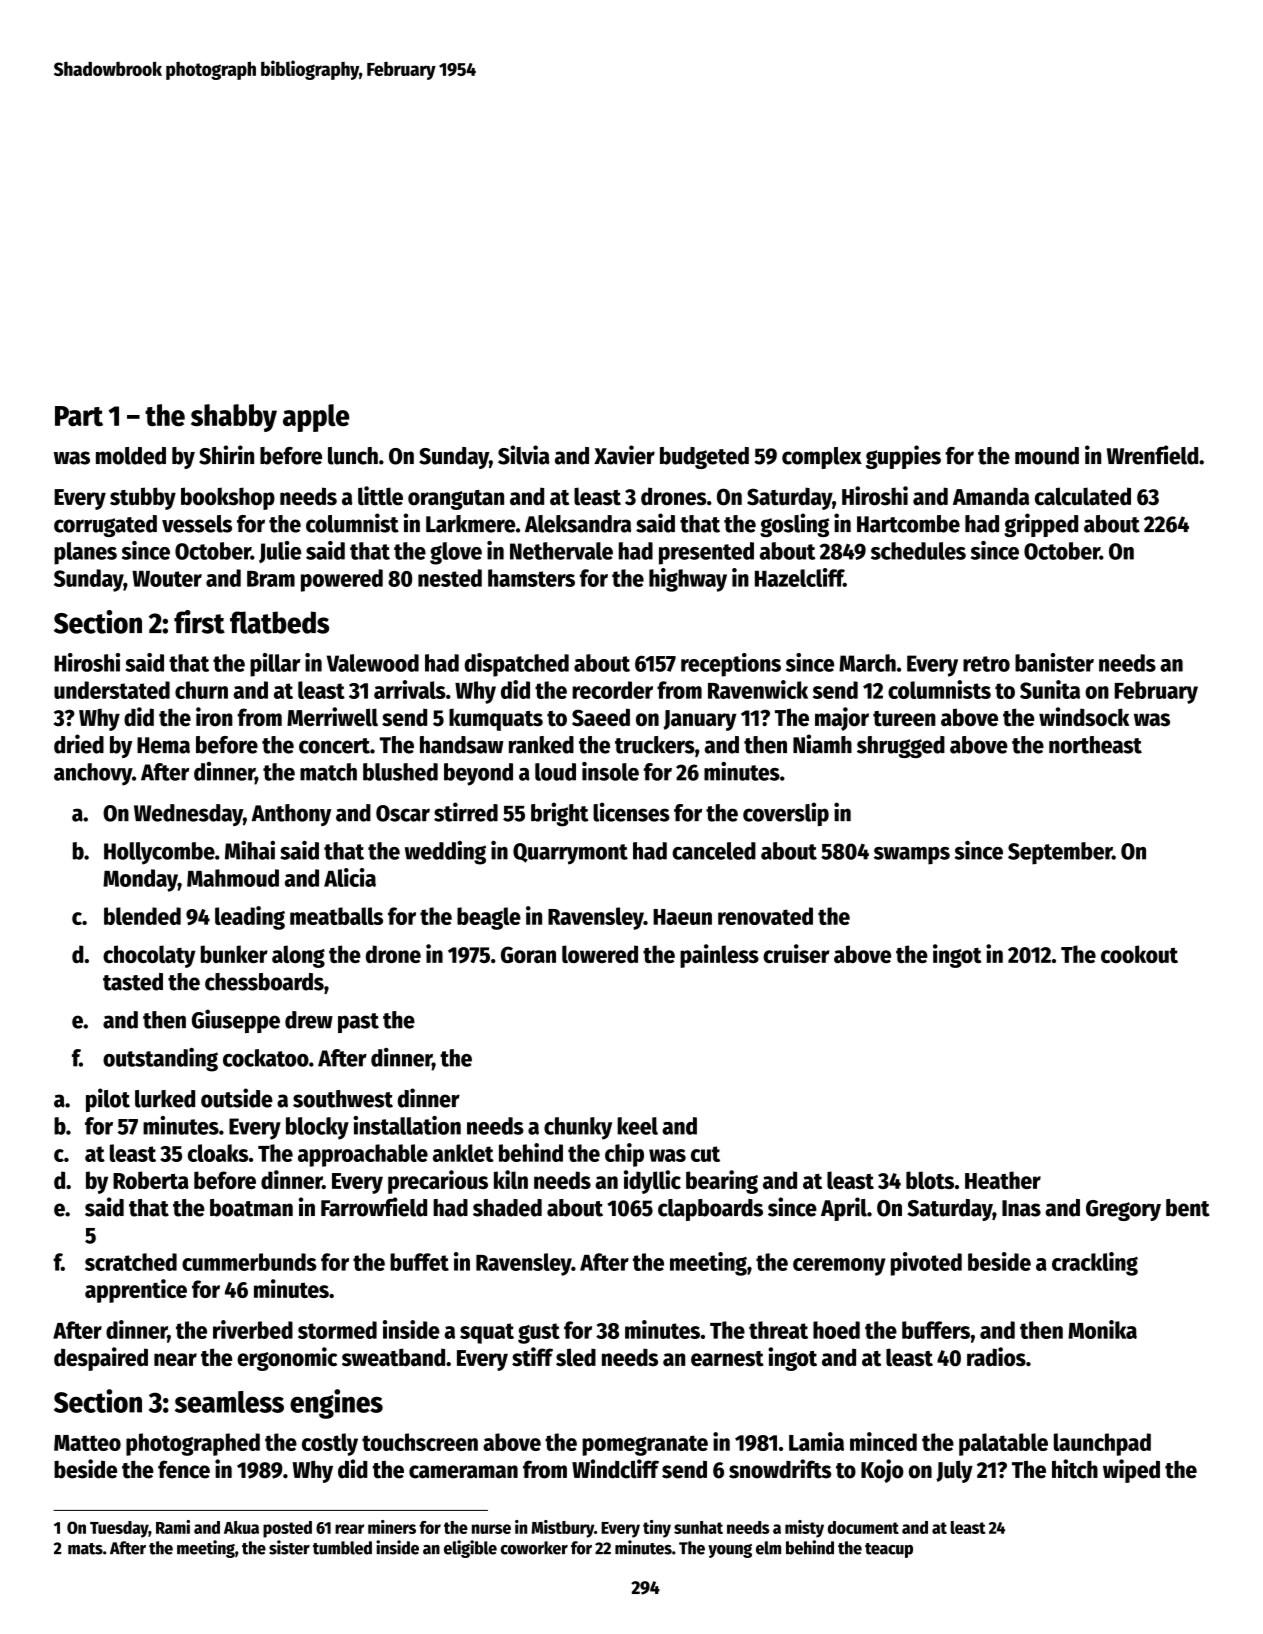  Describe the element at coordinates (682, 917) in the screenshot. I see `Haeun` at that location.
